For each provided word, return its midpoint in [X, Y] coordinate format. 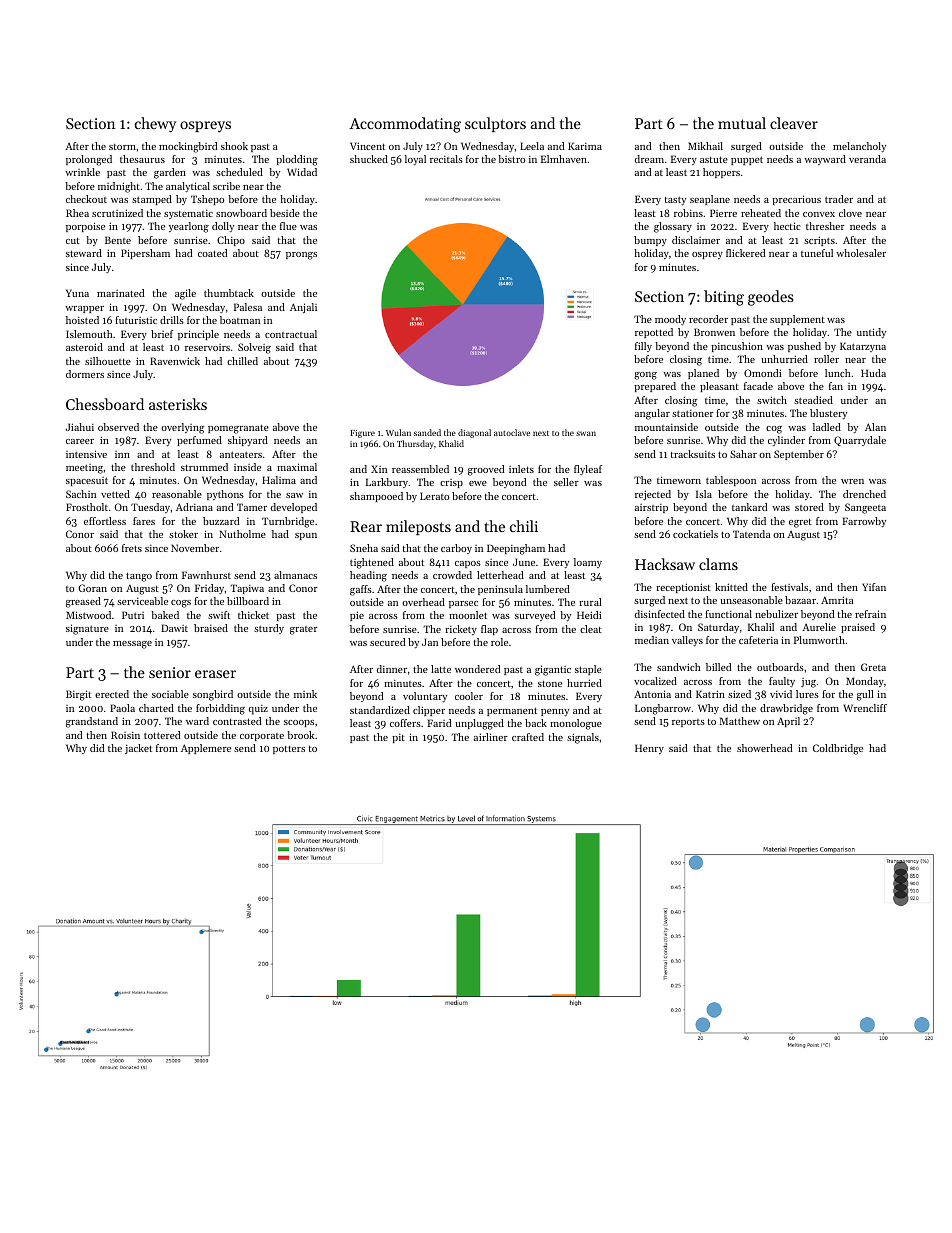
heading [368, 576]
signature [87, 629]
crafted [528, 737]
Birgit [78, 695]
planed [703, 374]
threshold [153, 467]
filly [643, 347]
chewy [155, 125]
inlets [521, 469]
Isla [704, 494]
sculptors [495, 124]
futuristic [136, 320]
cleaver [794, 123]
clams [718, 564]
